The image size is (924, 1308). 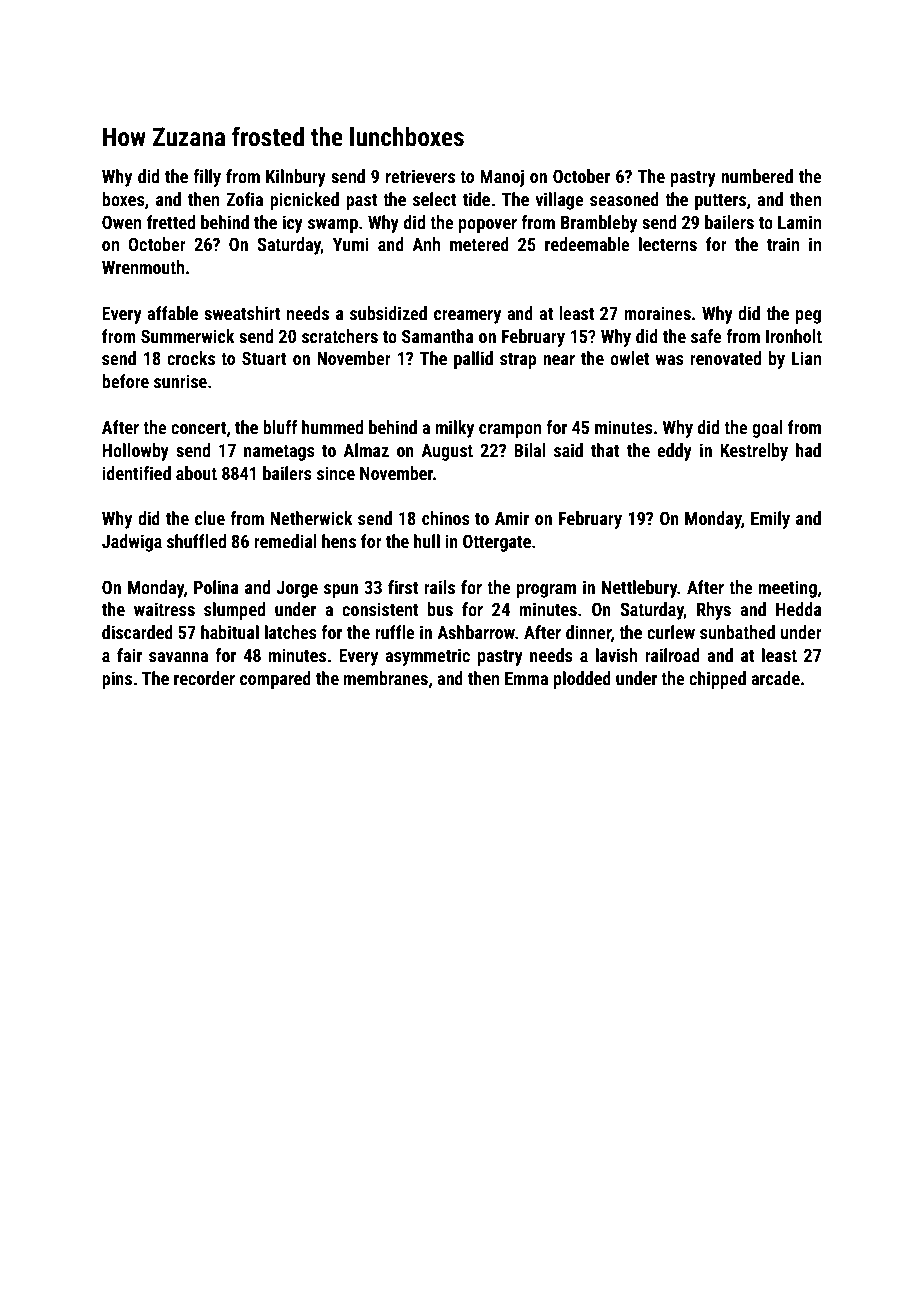 I want to click on remedial, so click(x=285, y=541).
